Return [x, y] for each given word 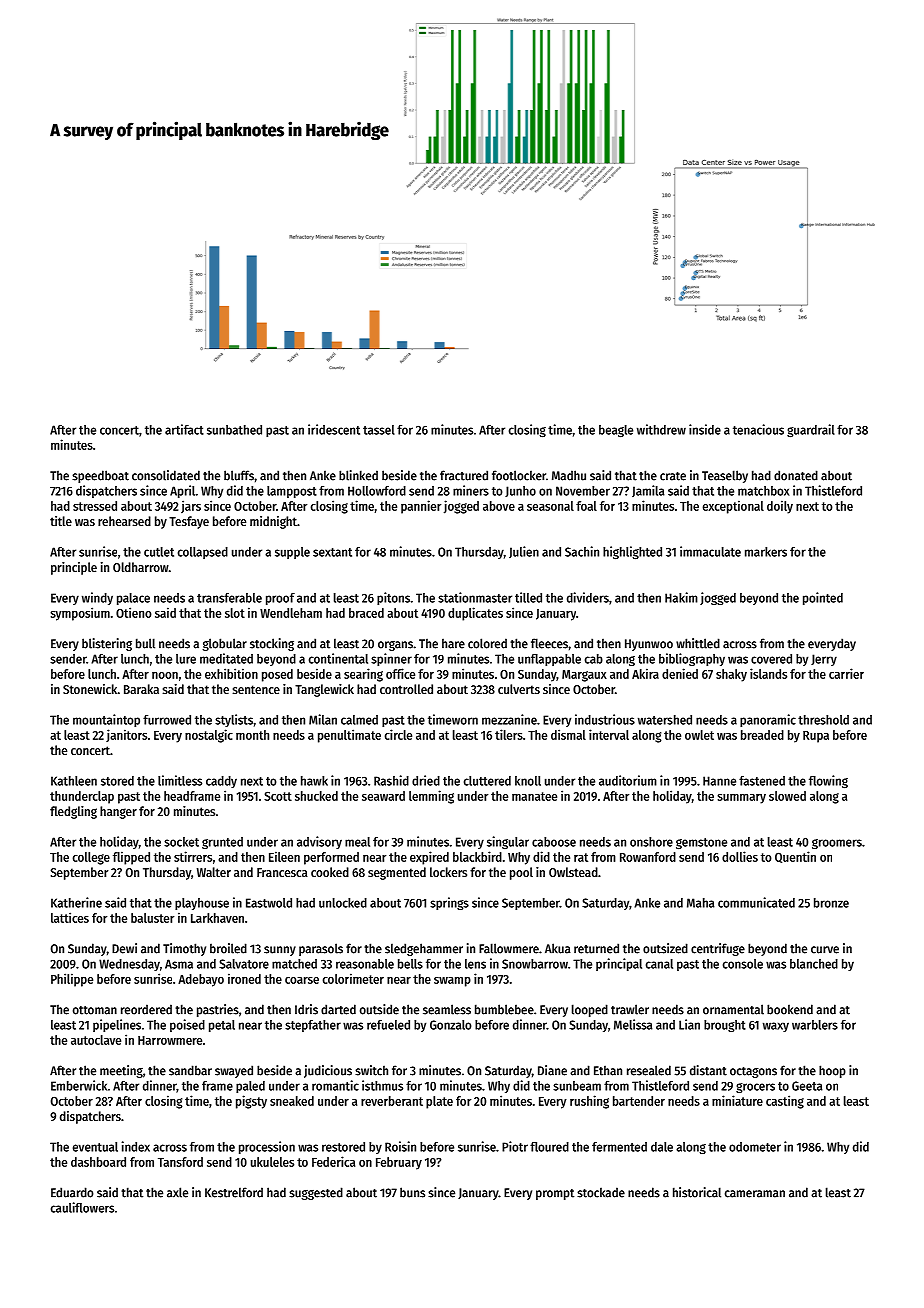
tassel [379, 430]
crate [673, 476]
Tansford [180, 1162]
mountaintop [106, 720]
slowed [787, 796]
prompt [555, 1194]
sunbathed [234, 430]
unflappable [549, 660]
